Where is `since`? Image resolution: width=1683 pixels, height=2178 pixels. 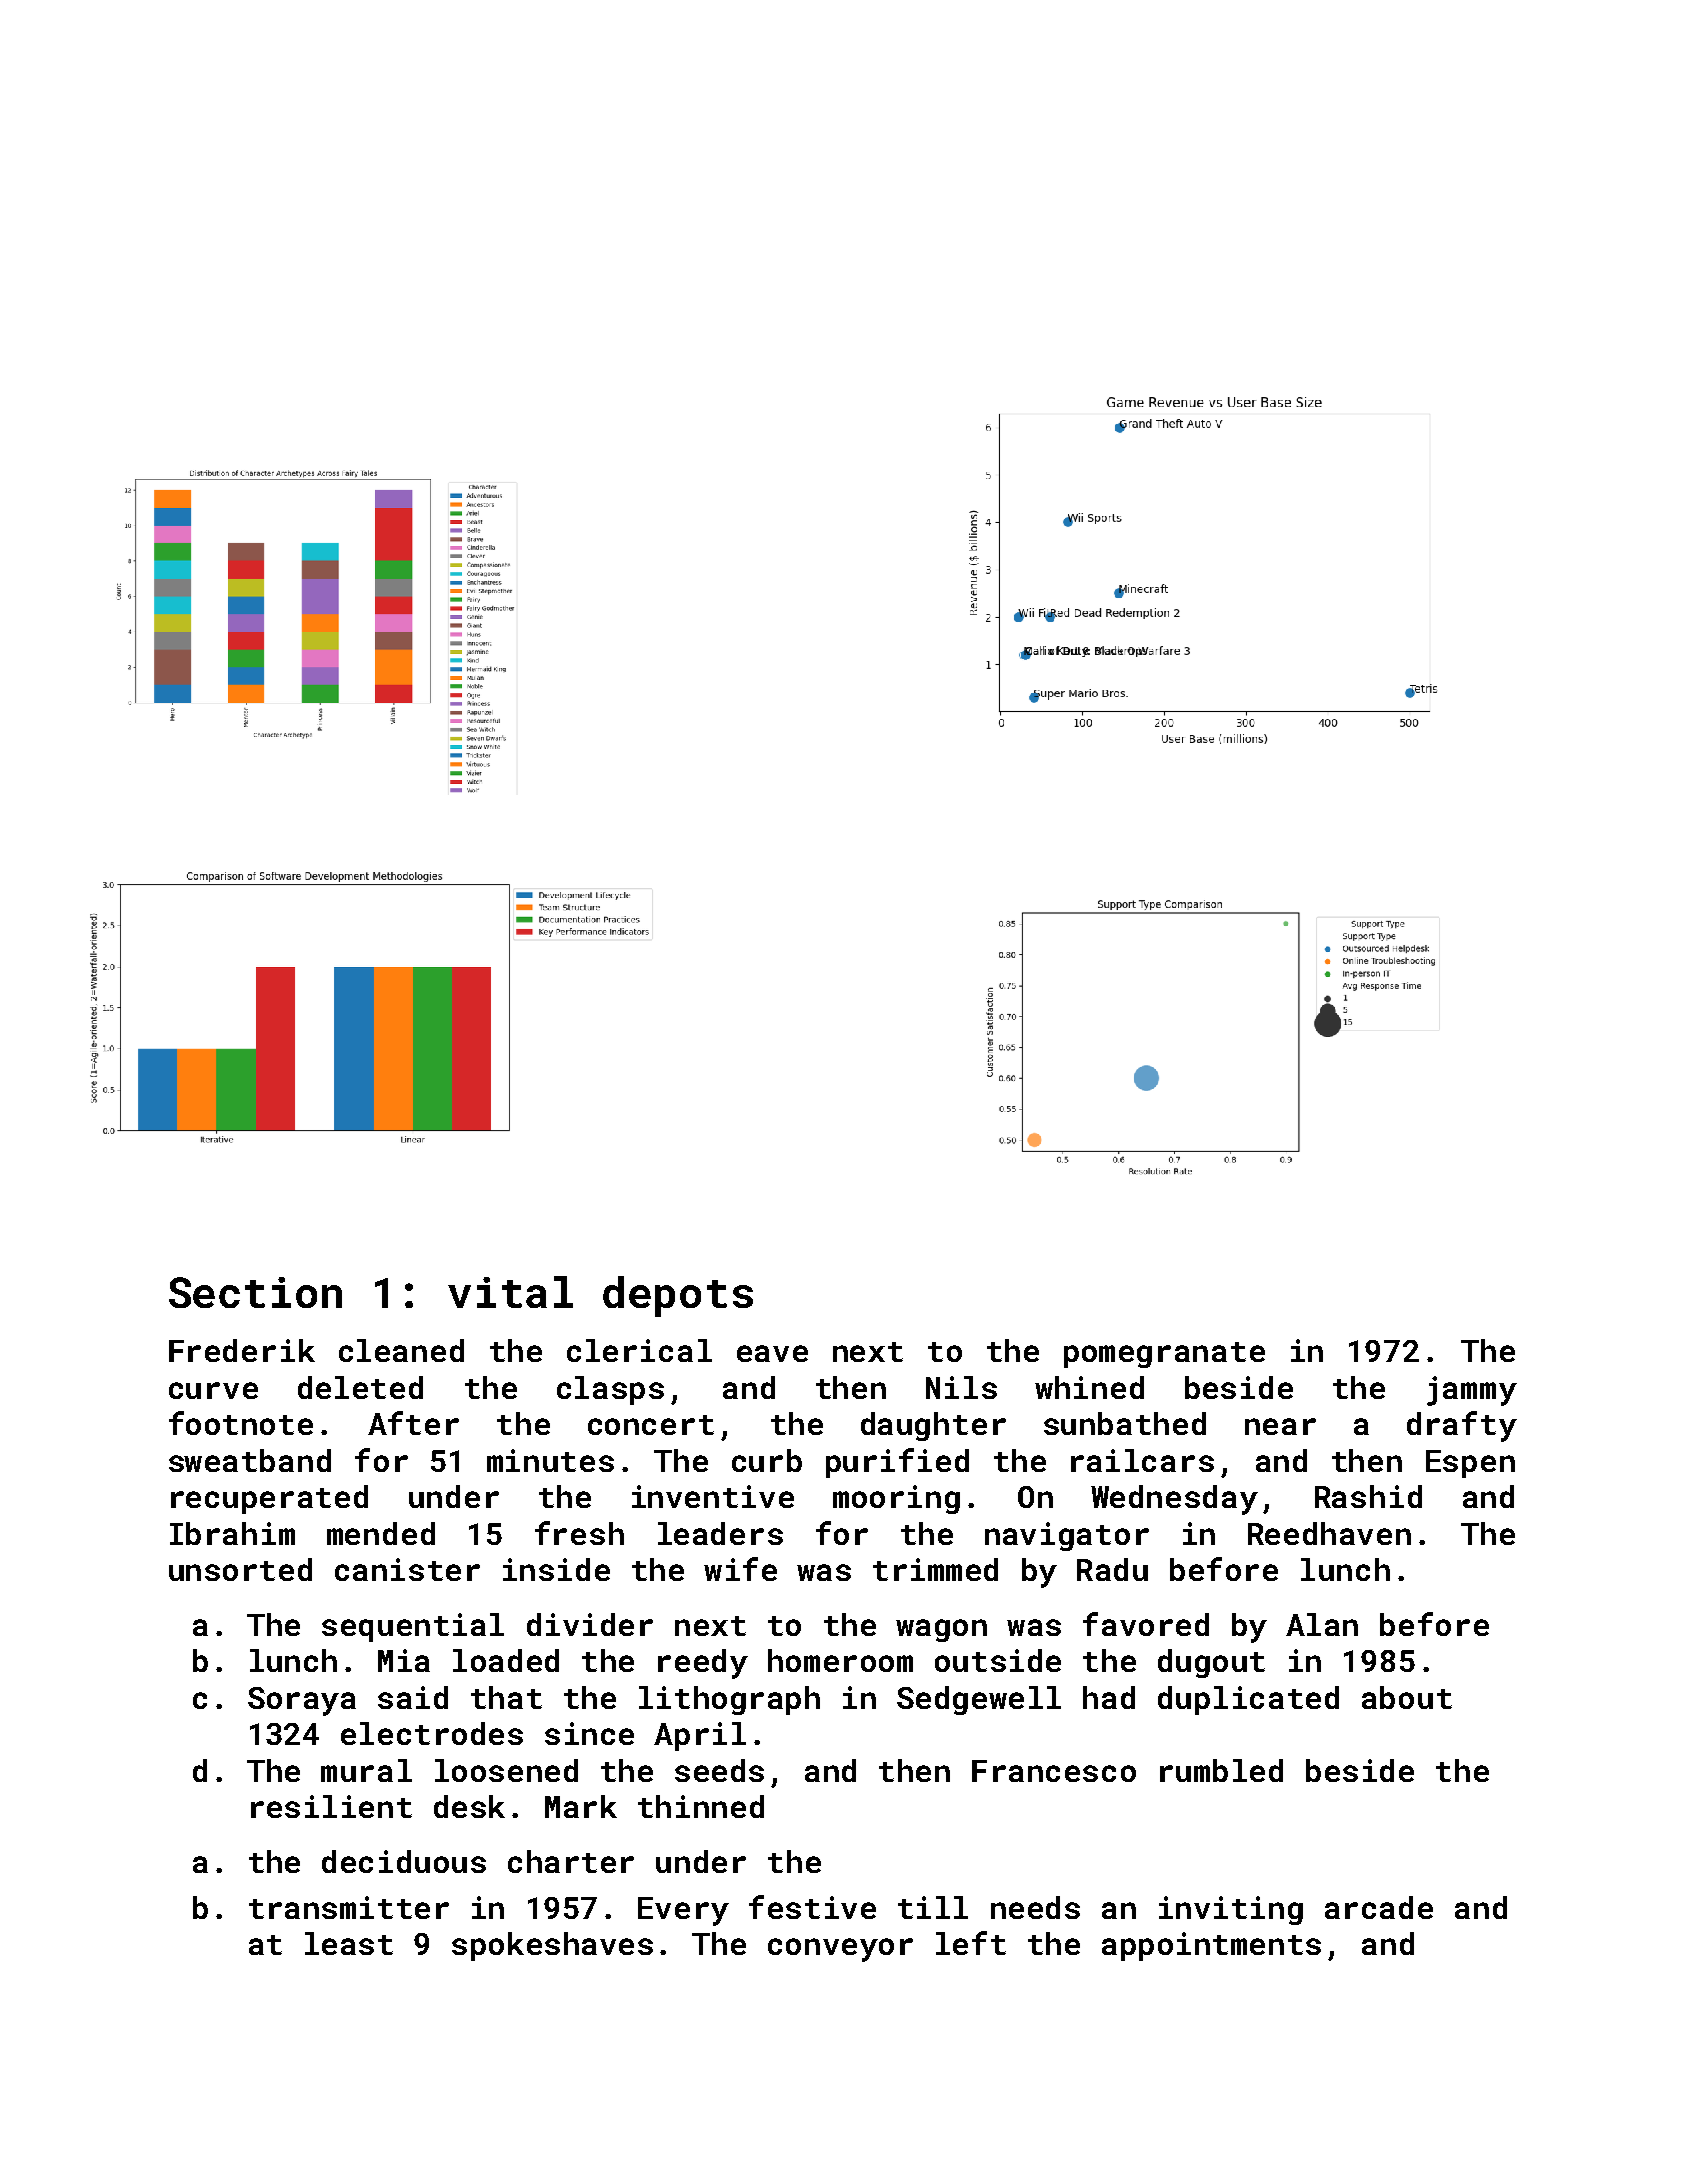
since is located at coordinates (589, 1733).
